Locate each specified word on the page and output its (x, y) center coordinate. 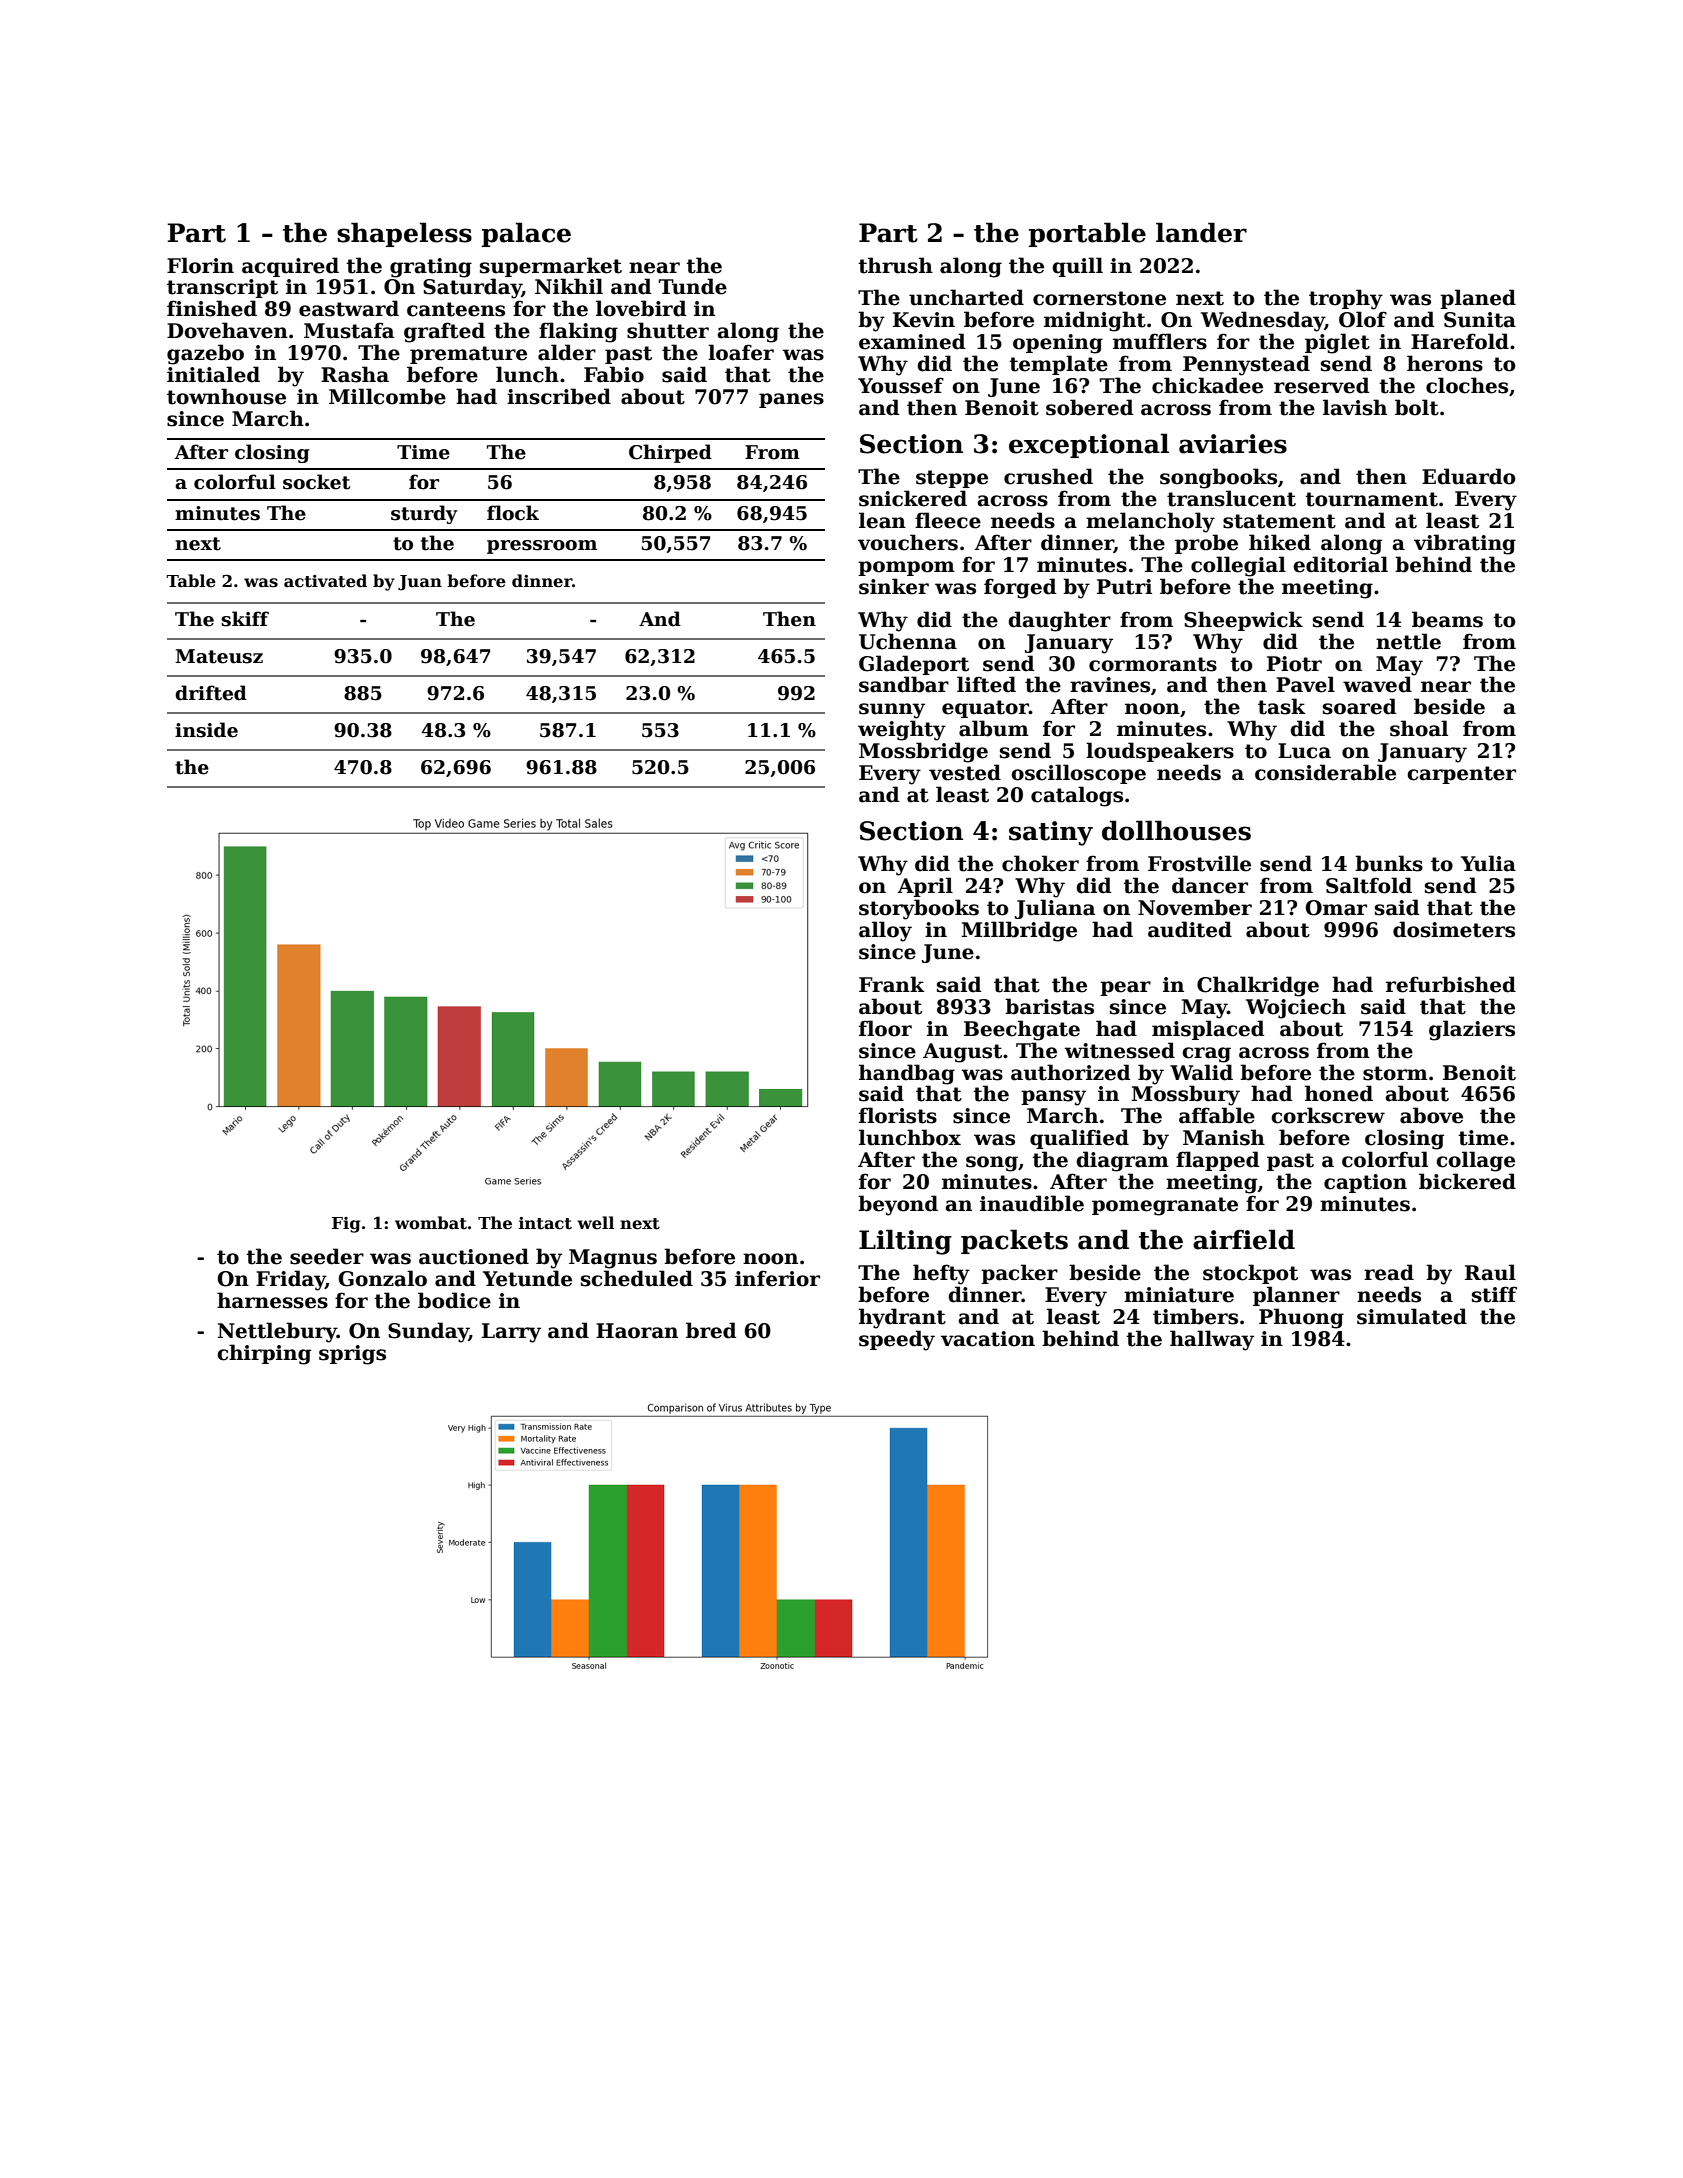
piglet (1337, 343)
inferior (777, 1278)
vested (965, 772)
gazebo (205, 354)
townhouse (226, 396)
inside (206, 730)
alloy (885, 931)
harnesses (272, 1300)
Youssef (901, 385)
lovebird (641, 308)
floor (885, 1028)
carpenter (1461, 775)
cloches (1467, 385)
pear (1125, 988)
